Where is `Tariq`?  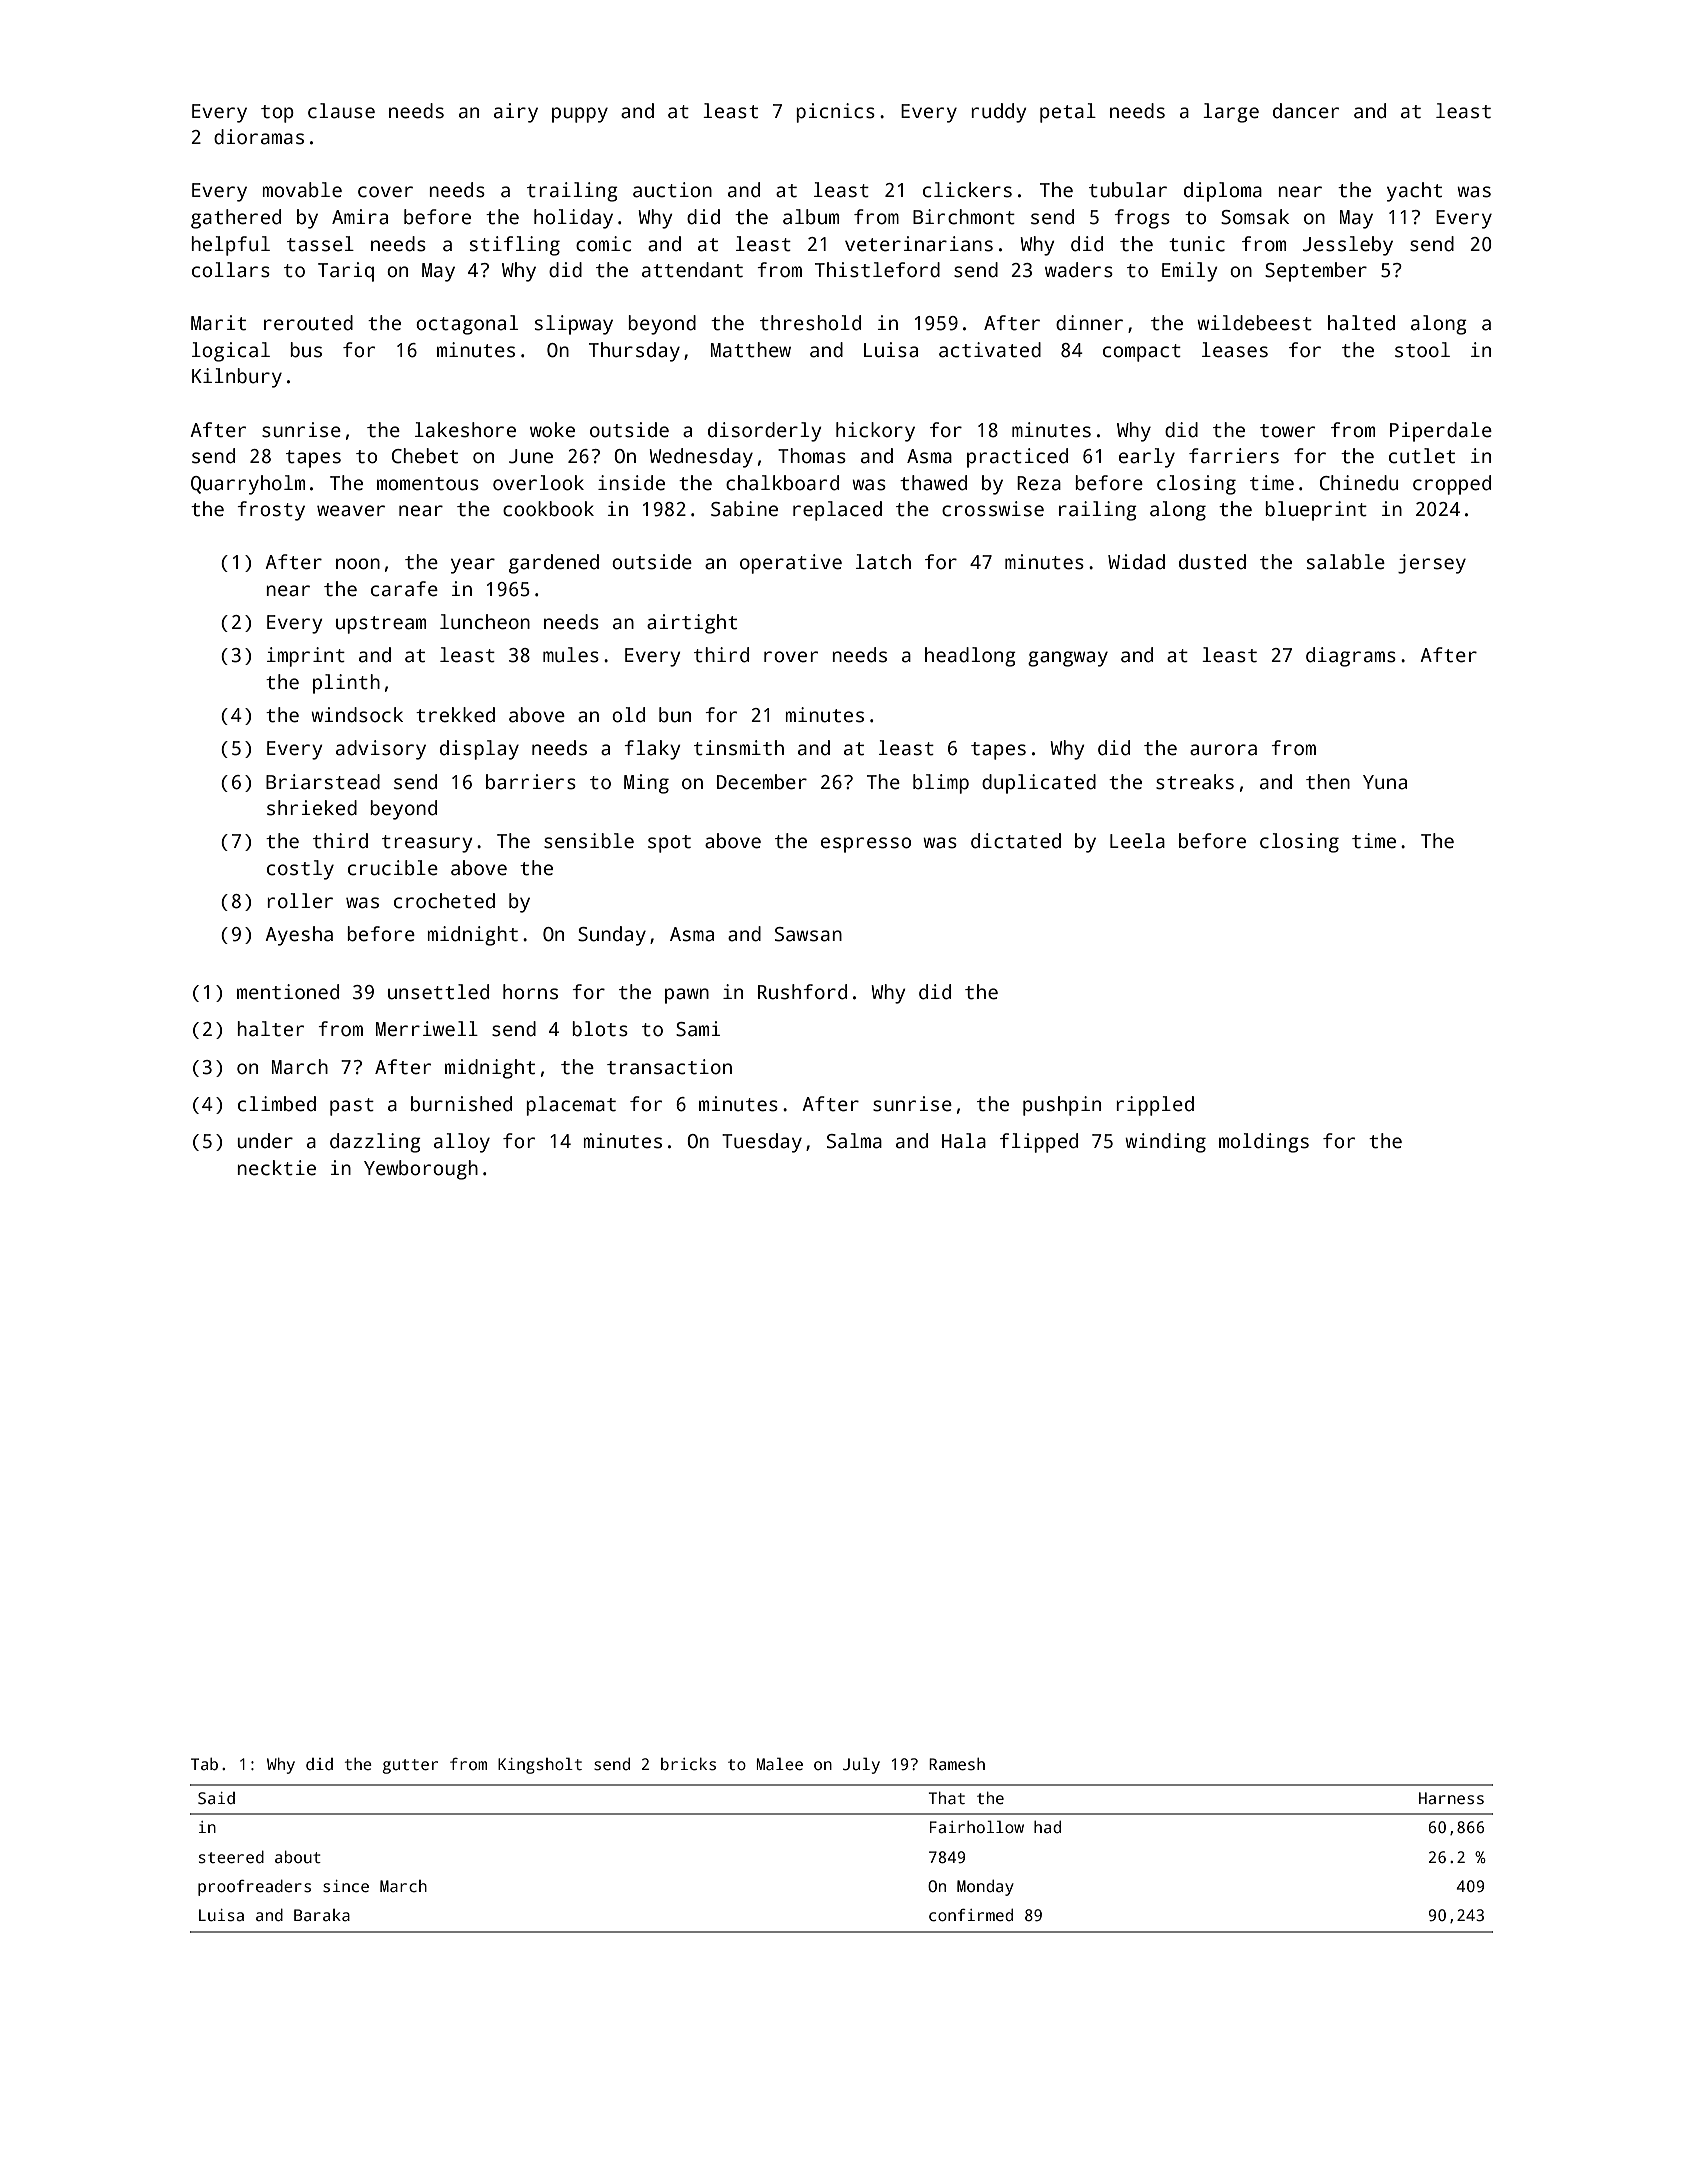
Tariq is located at coordinates (346, 272).
